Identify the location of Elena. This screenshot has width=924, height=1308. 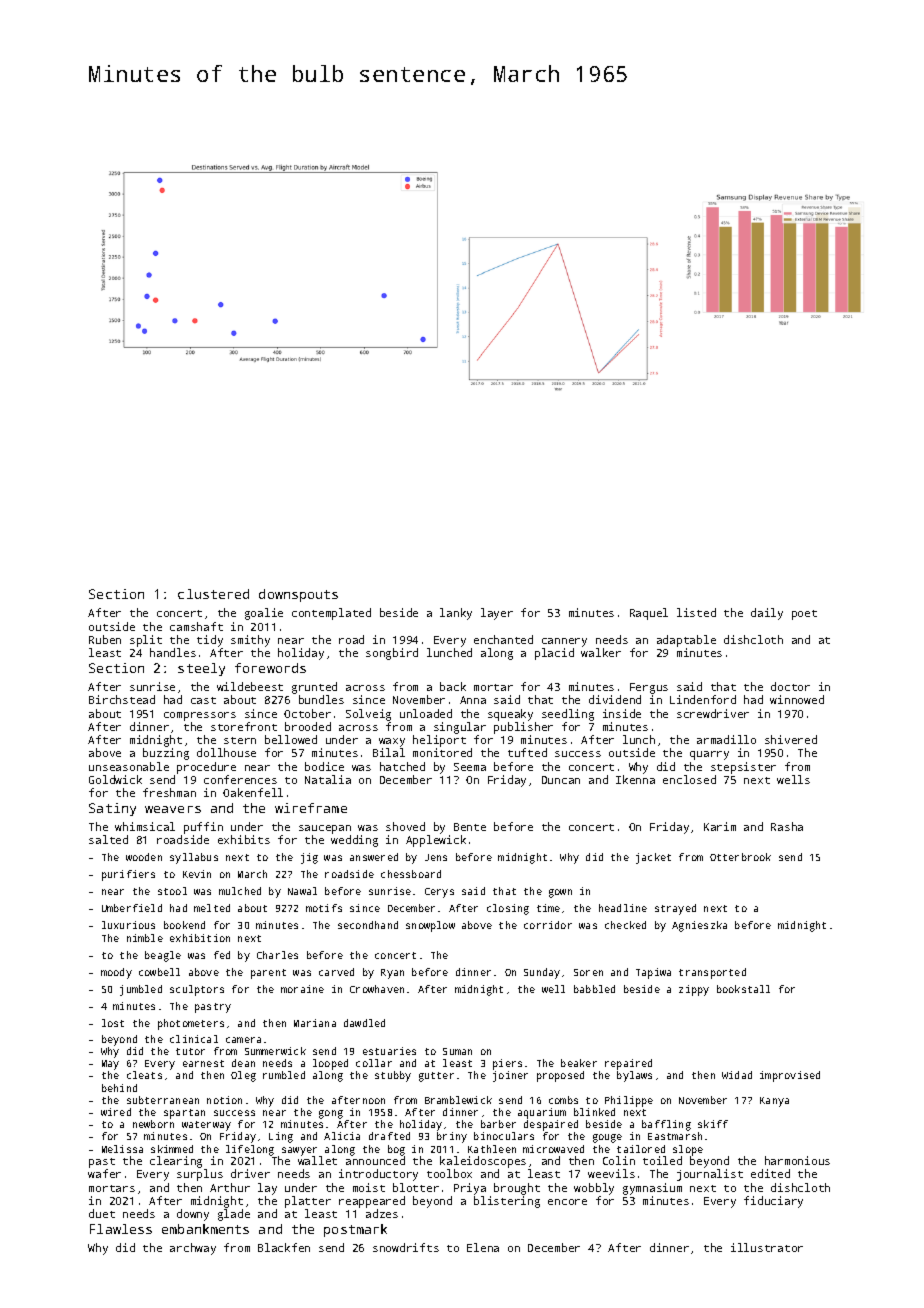
(483, 1247).
